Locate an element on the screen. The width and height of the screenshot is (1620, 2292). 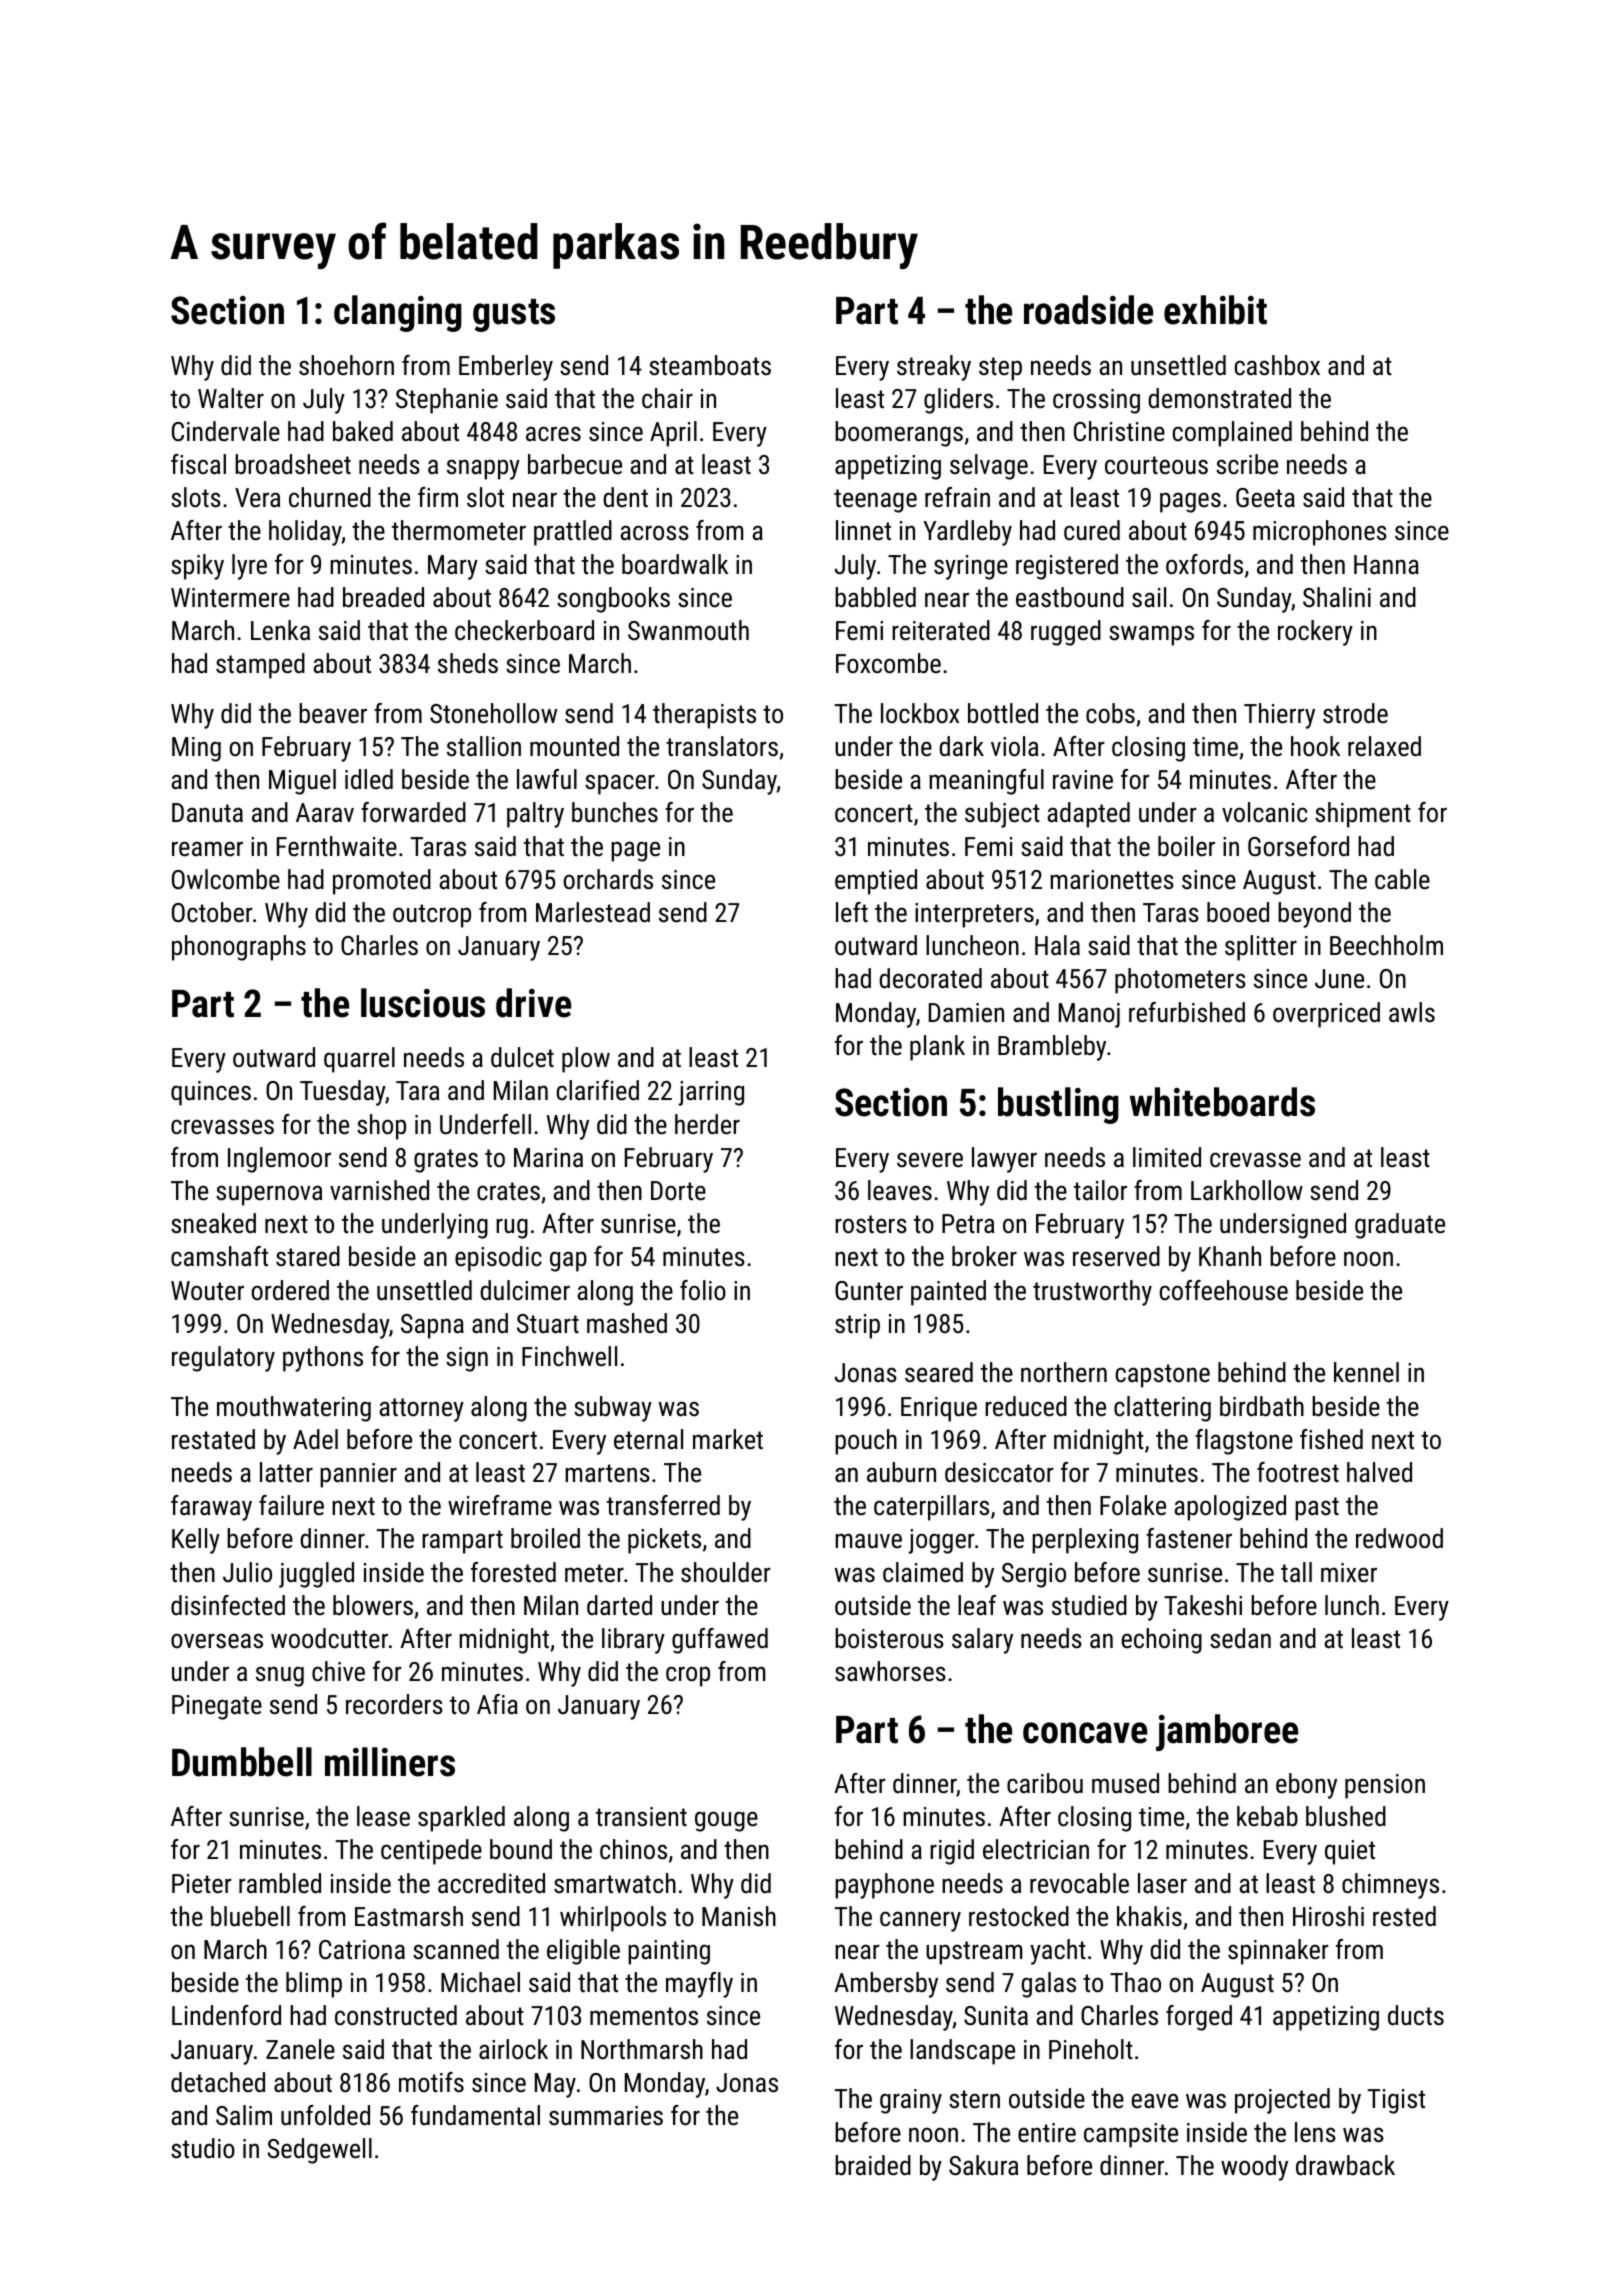
studio is located at coordinates (203, 2148).
